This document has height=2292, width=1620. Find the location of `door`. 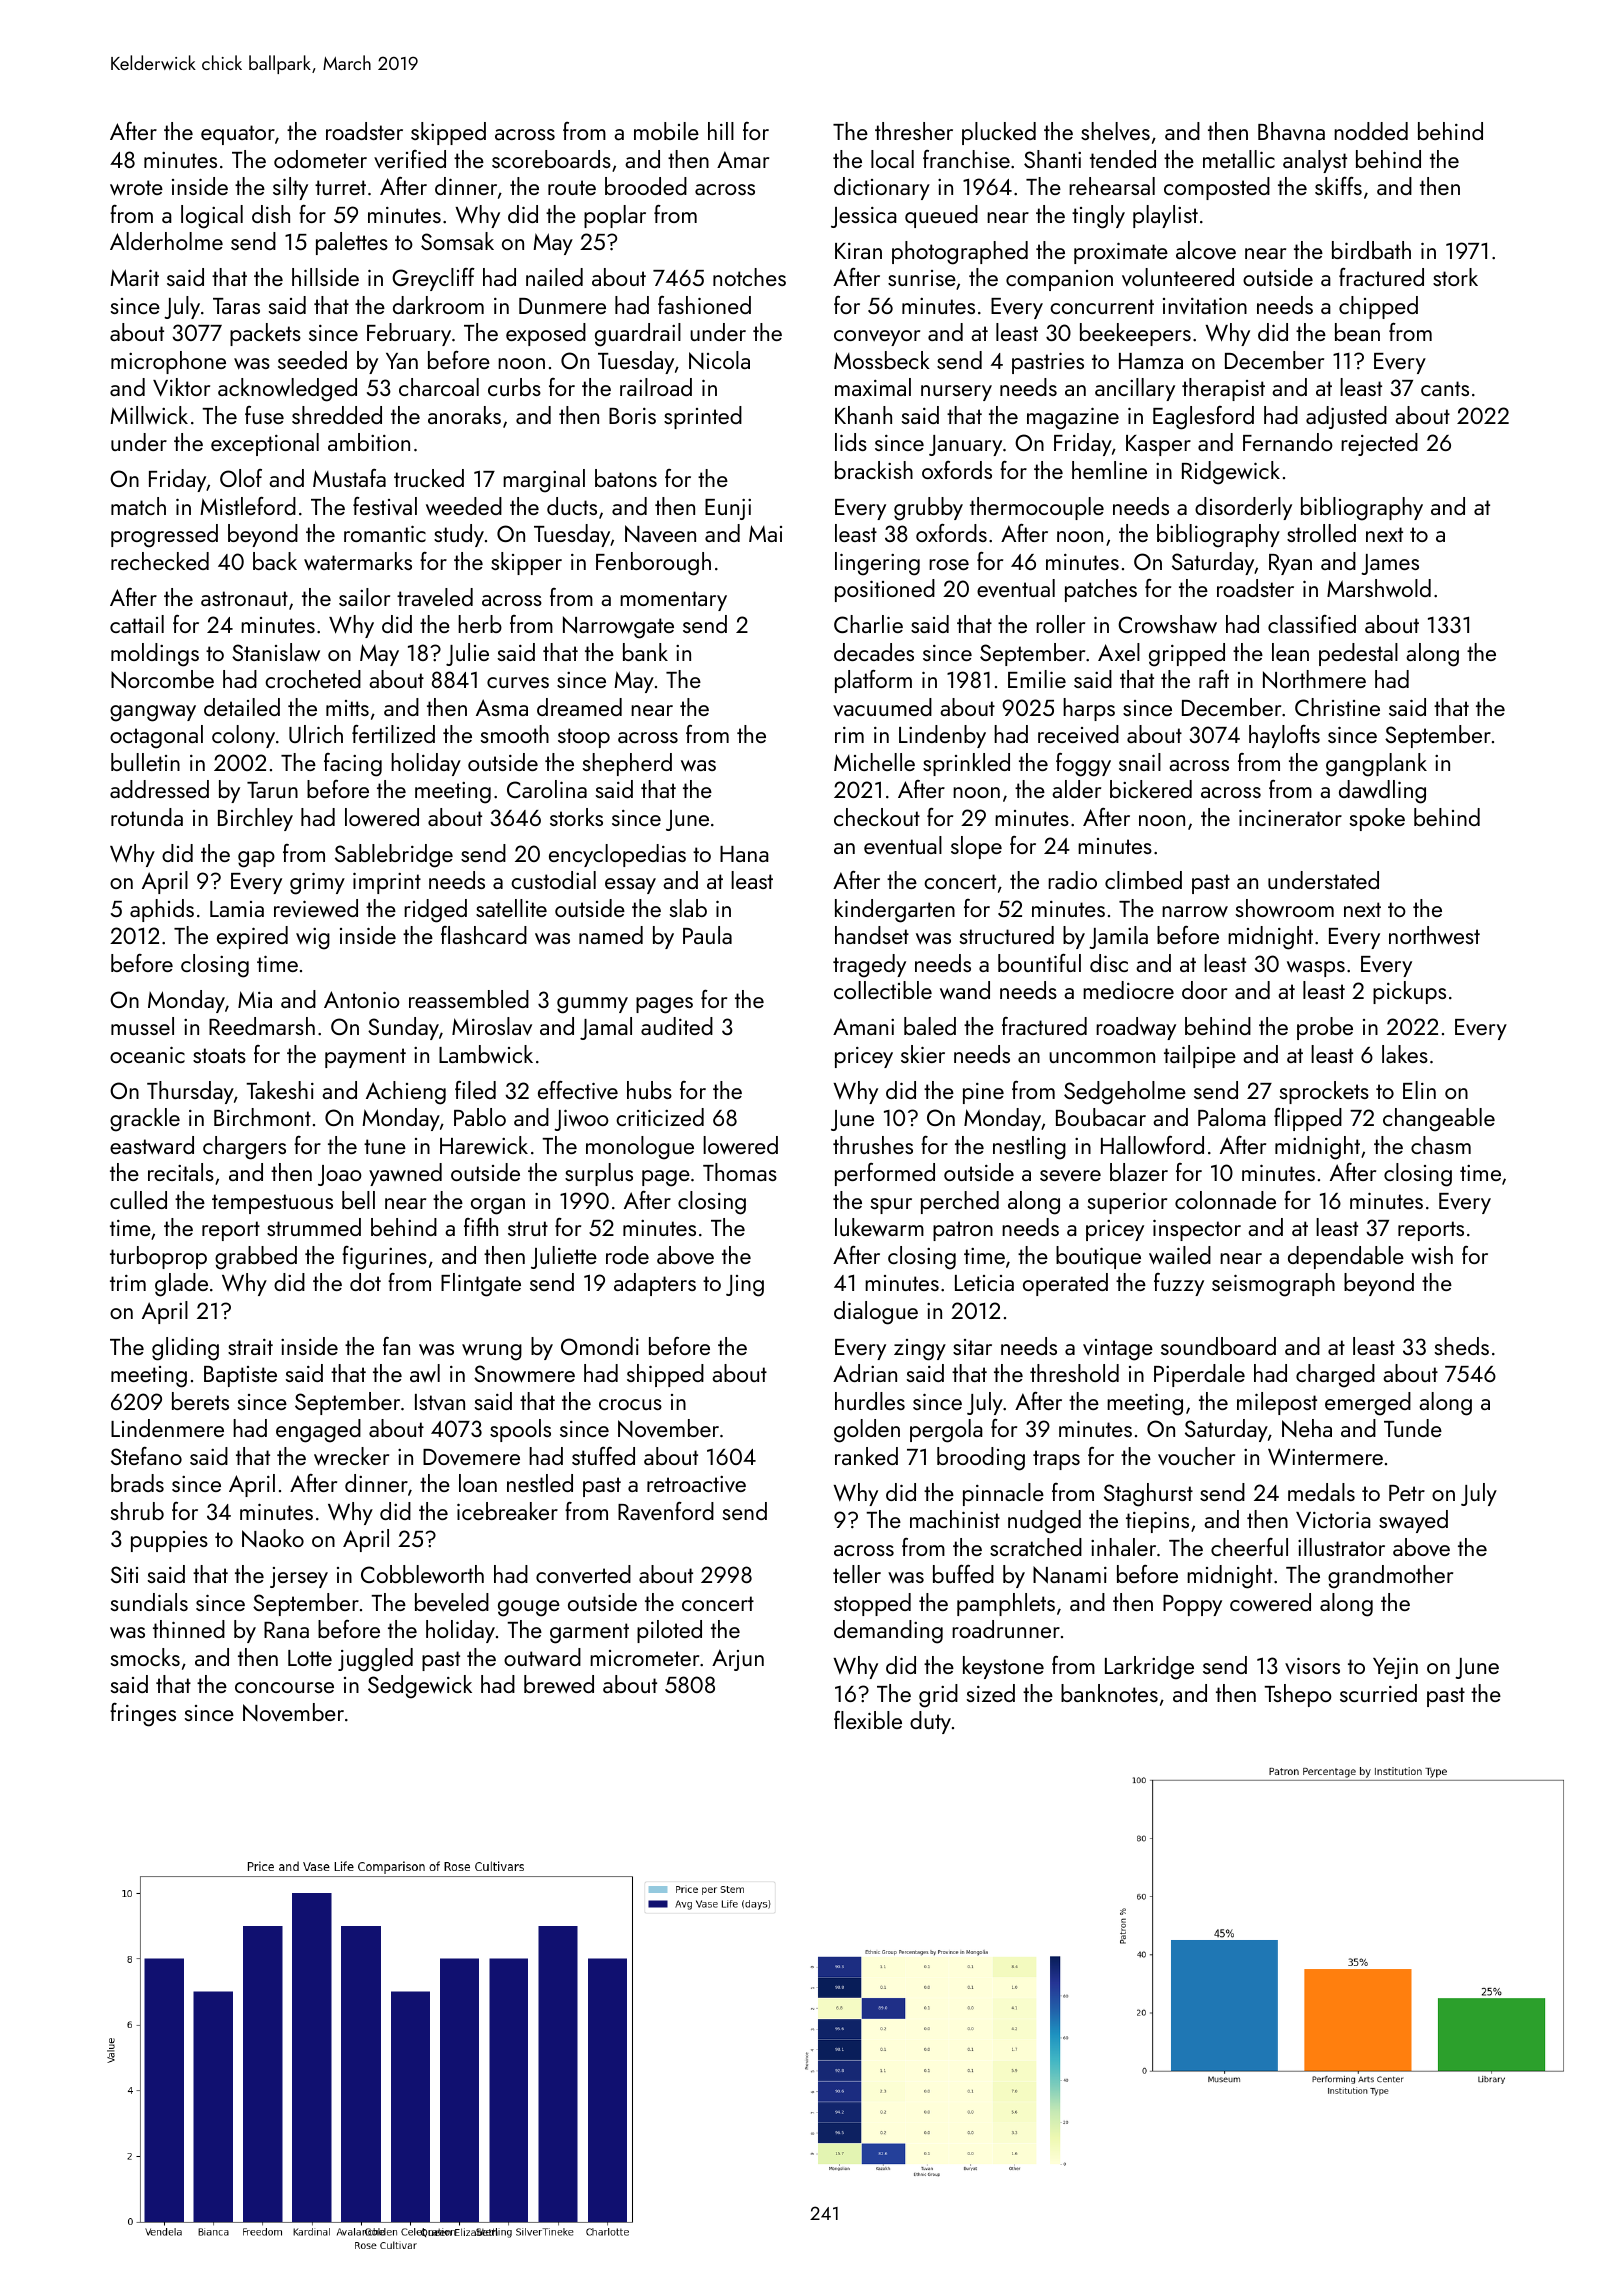

door is located at coordinates (1204, 990).
